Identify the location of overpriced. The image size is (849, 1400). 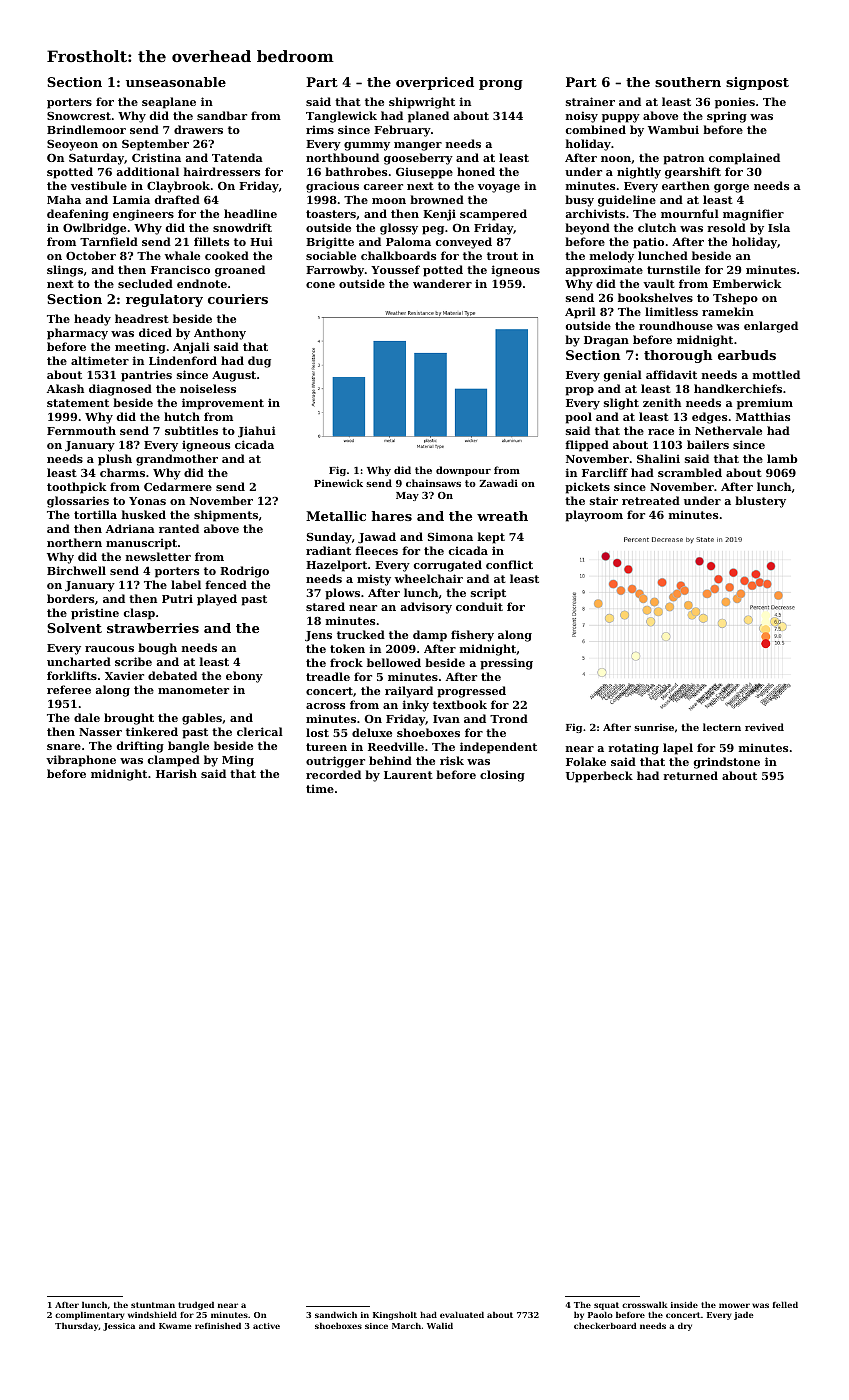
(435, 83).
